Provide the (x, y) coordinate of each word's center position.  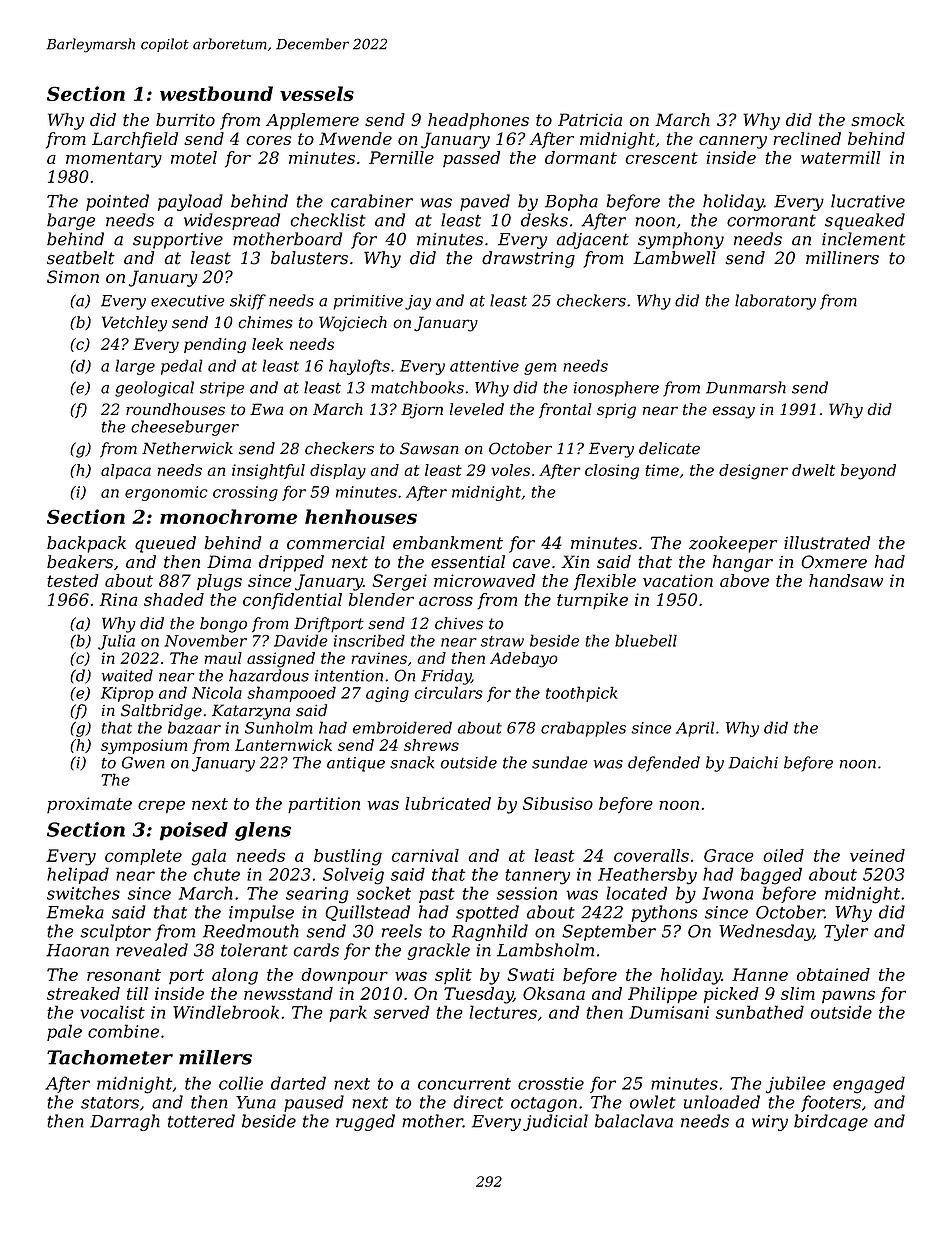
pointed (117, 202)
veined (877, 855)
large (135, 367)
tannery (537, 877)
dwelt (813, 470)
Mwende (355, 138)
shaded (174, 599)
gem (540, 369)
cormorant (771, 220)
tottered (201, 1121)
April (695, 729)
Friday (446, 677)
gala (209, 857)
